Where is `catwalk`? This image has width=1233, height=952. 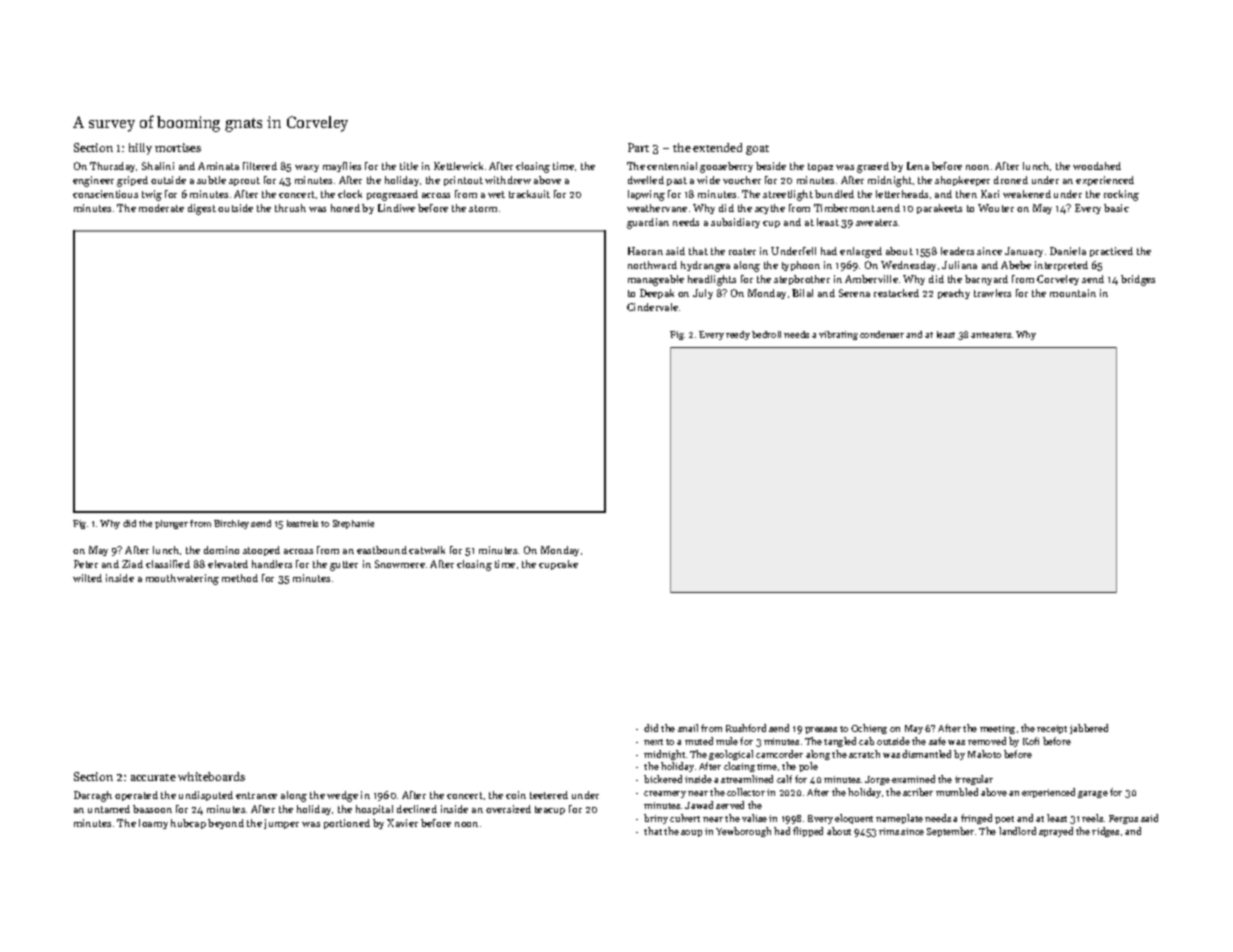 catwalk is located at coordinates (427, 550).
